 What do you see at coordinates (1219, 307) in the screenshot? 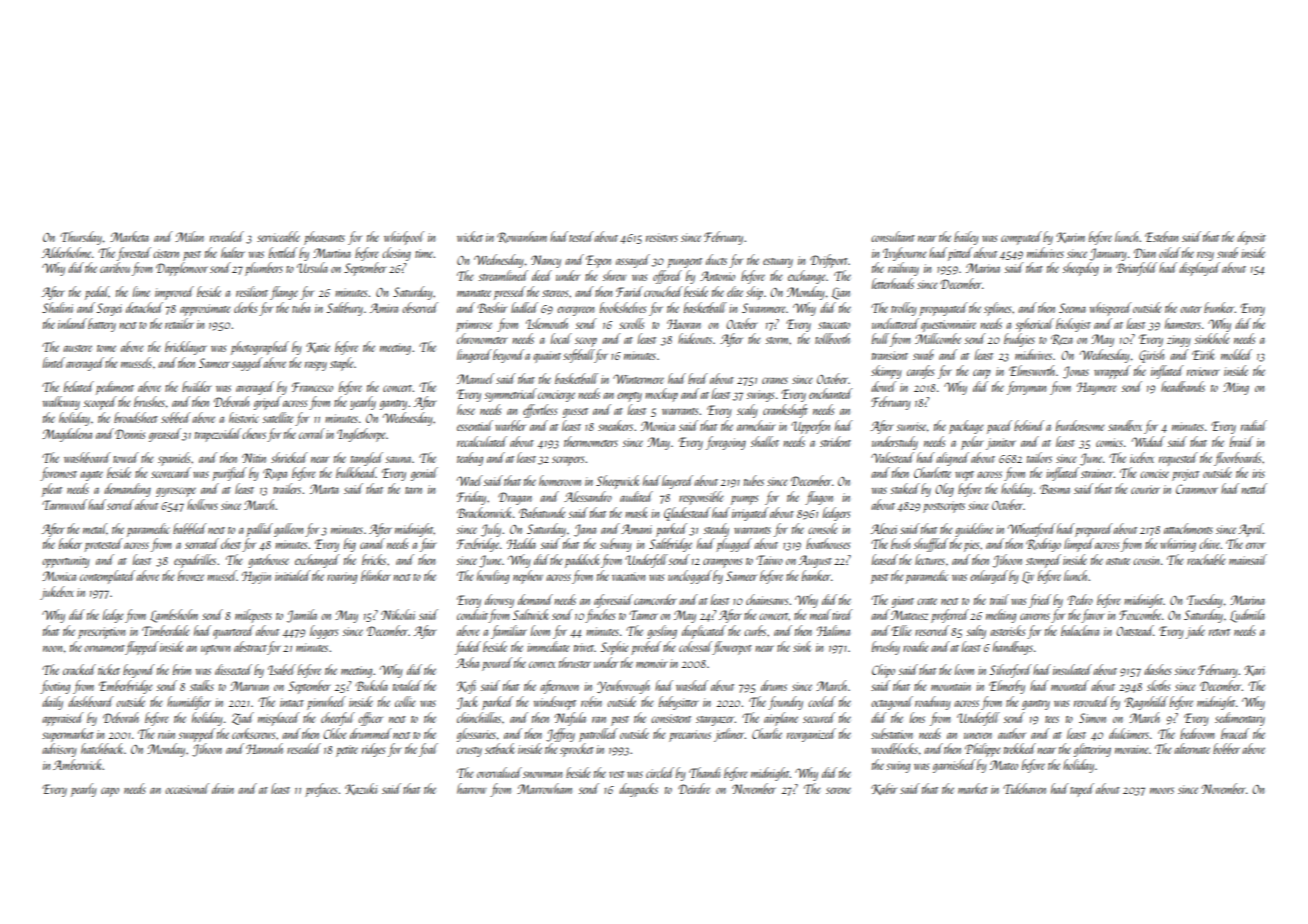
I see `bunker` at bounding box center [1219, 307].
